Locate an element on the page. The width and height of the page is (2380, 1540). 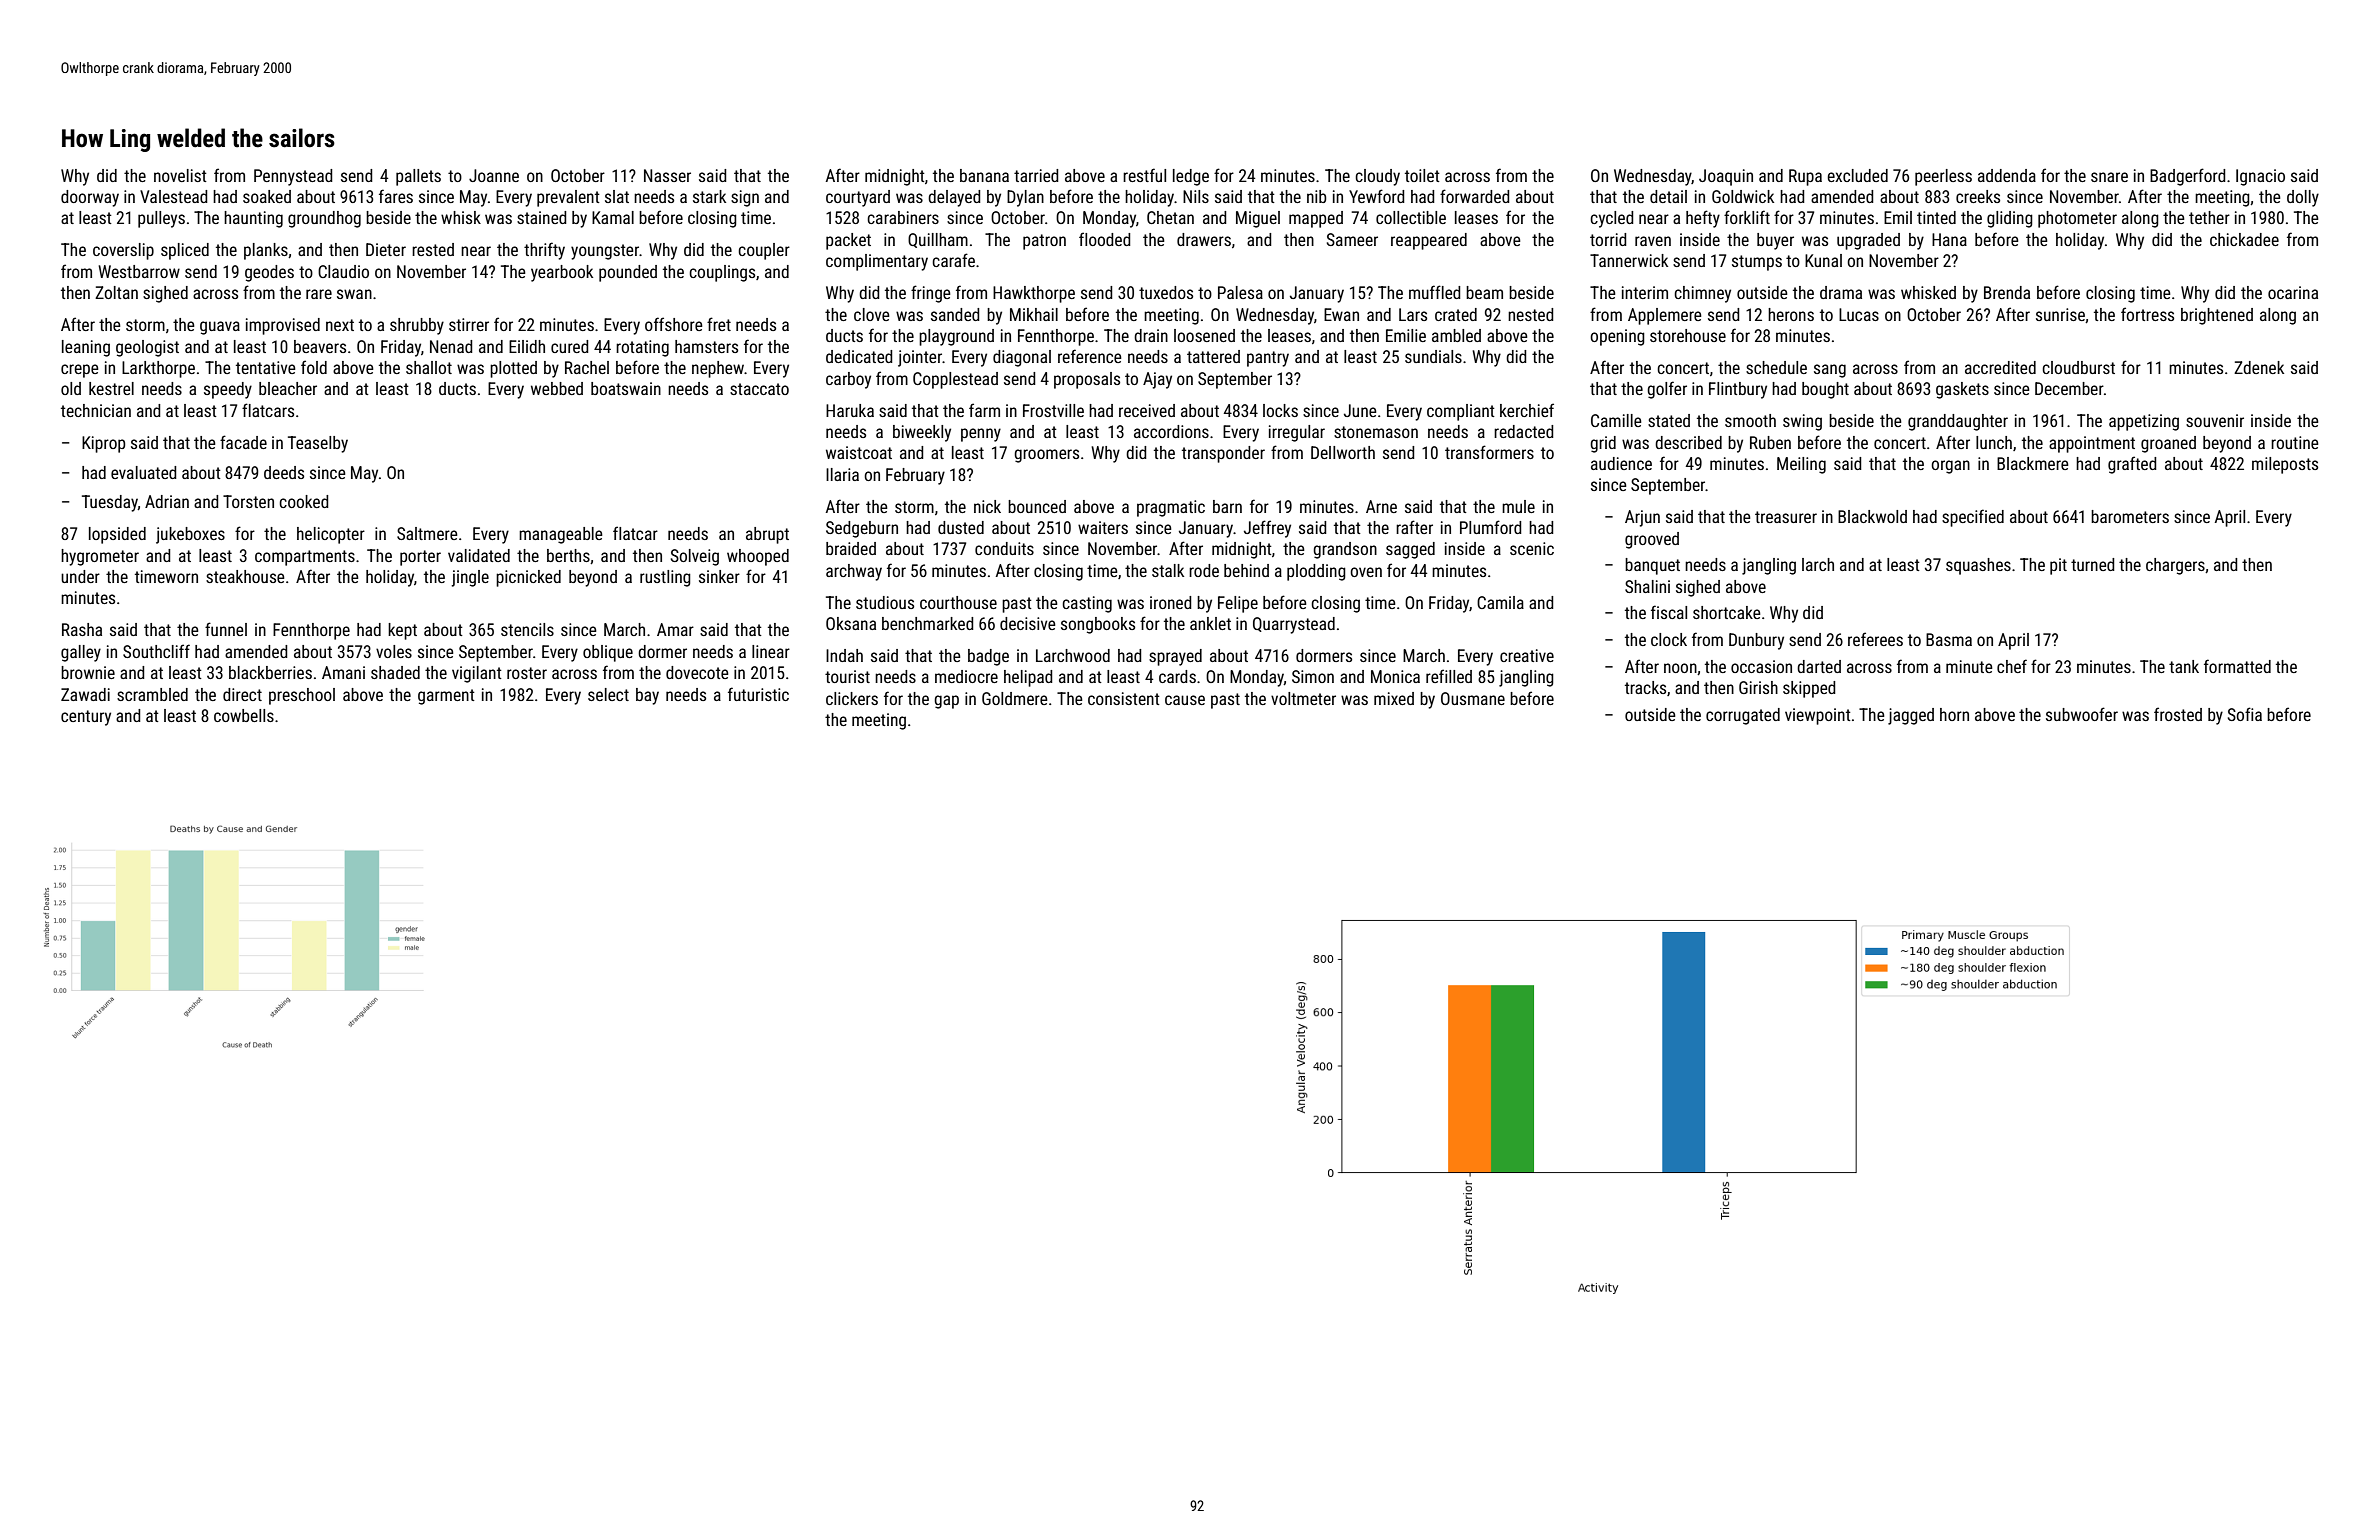
beavers is located at coordinates (320, 346).
